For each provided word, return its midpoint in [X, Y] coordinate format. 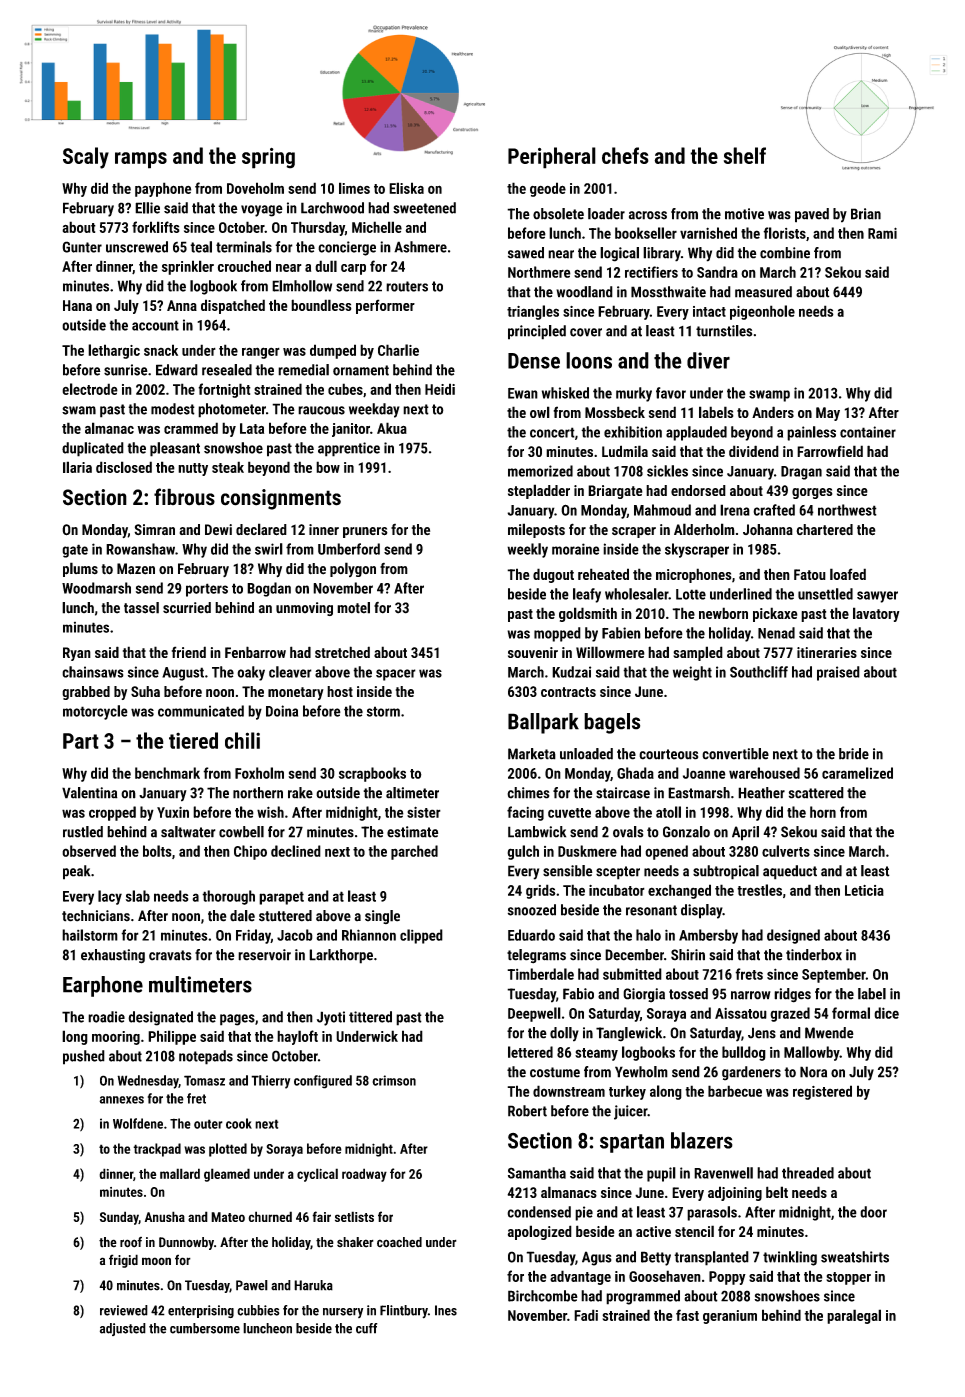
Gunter [82, 247]
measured [763, 292]
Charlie [398, 350]
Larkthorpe [341, 956]
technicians [96, 916]
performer [385, 306]
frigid [123, 1261]
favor [671, 393]
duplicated [93, 449]
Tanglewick [629, 1034]
